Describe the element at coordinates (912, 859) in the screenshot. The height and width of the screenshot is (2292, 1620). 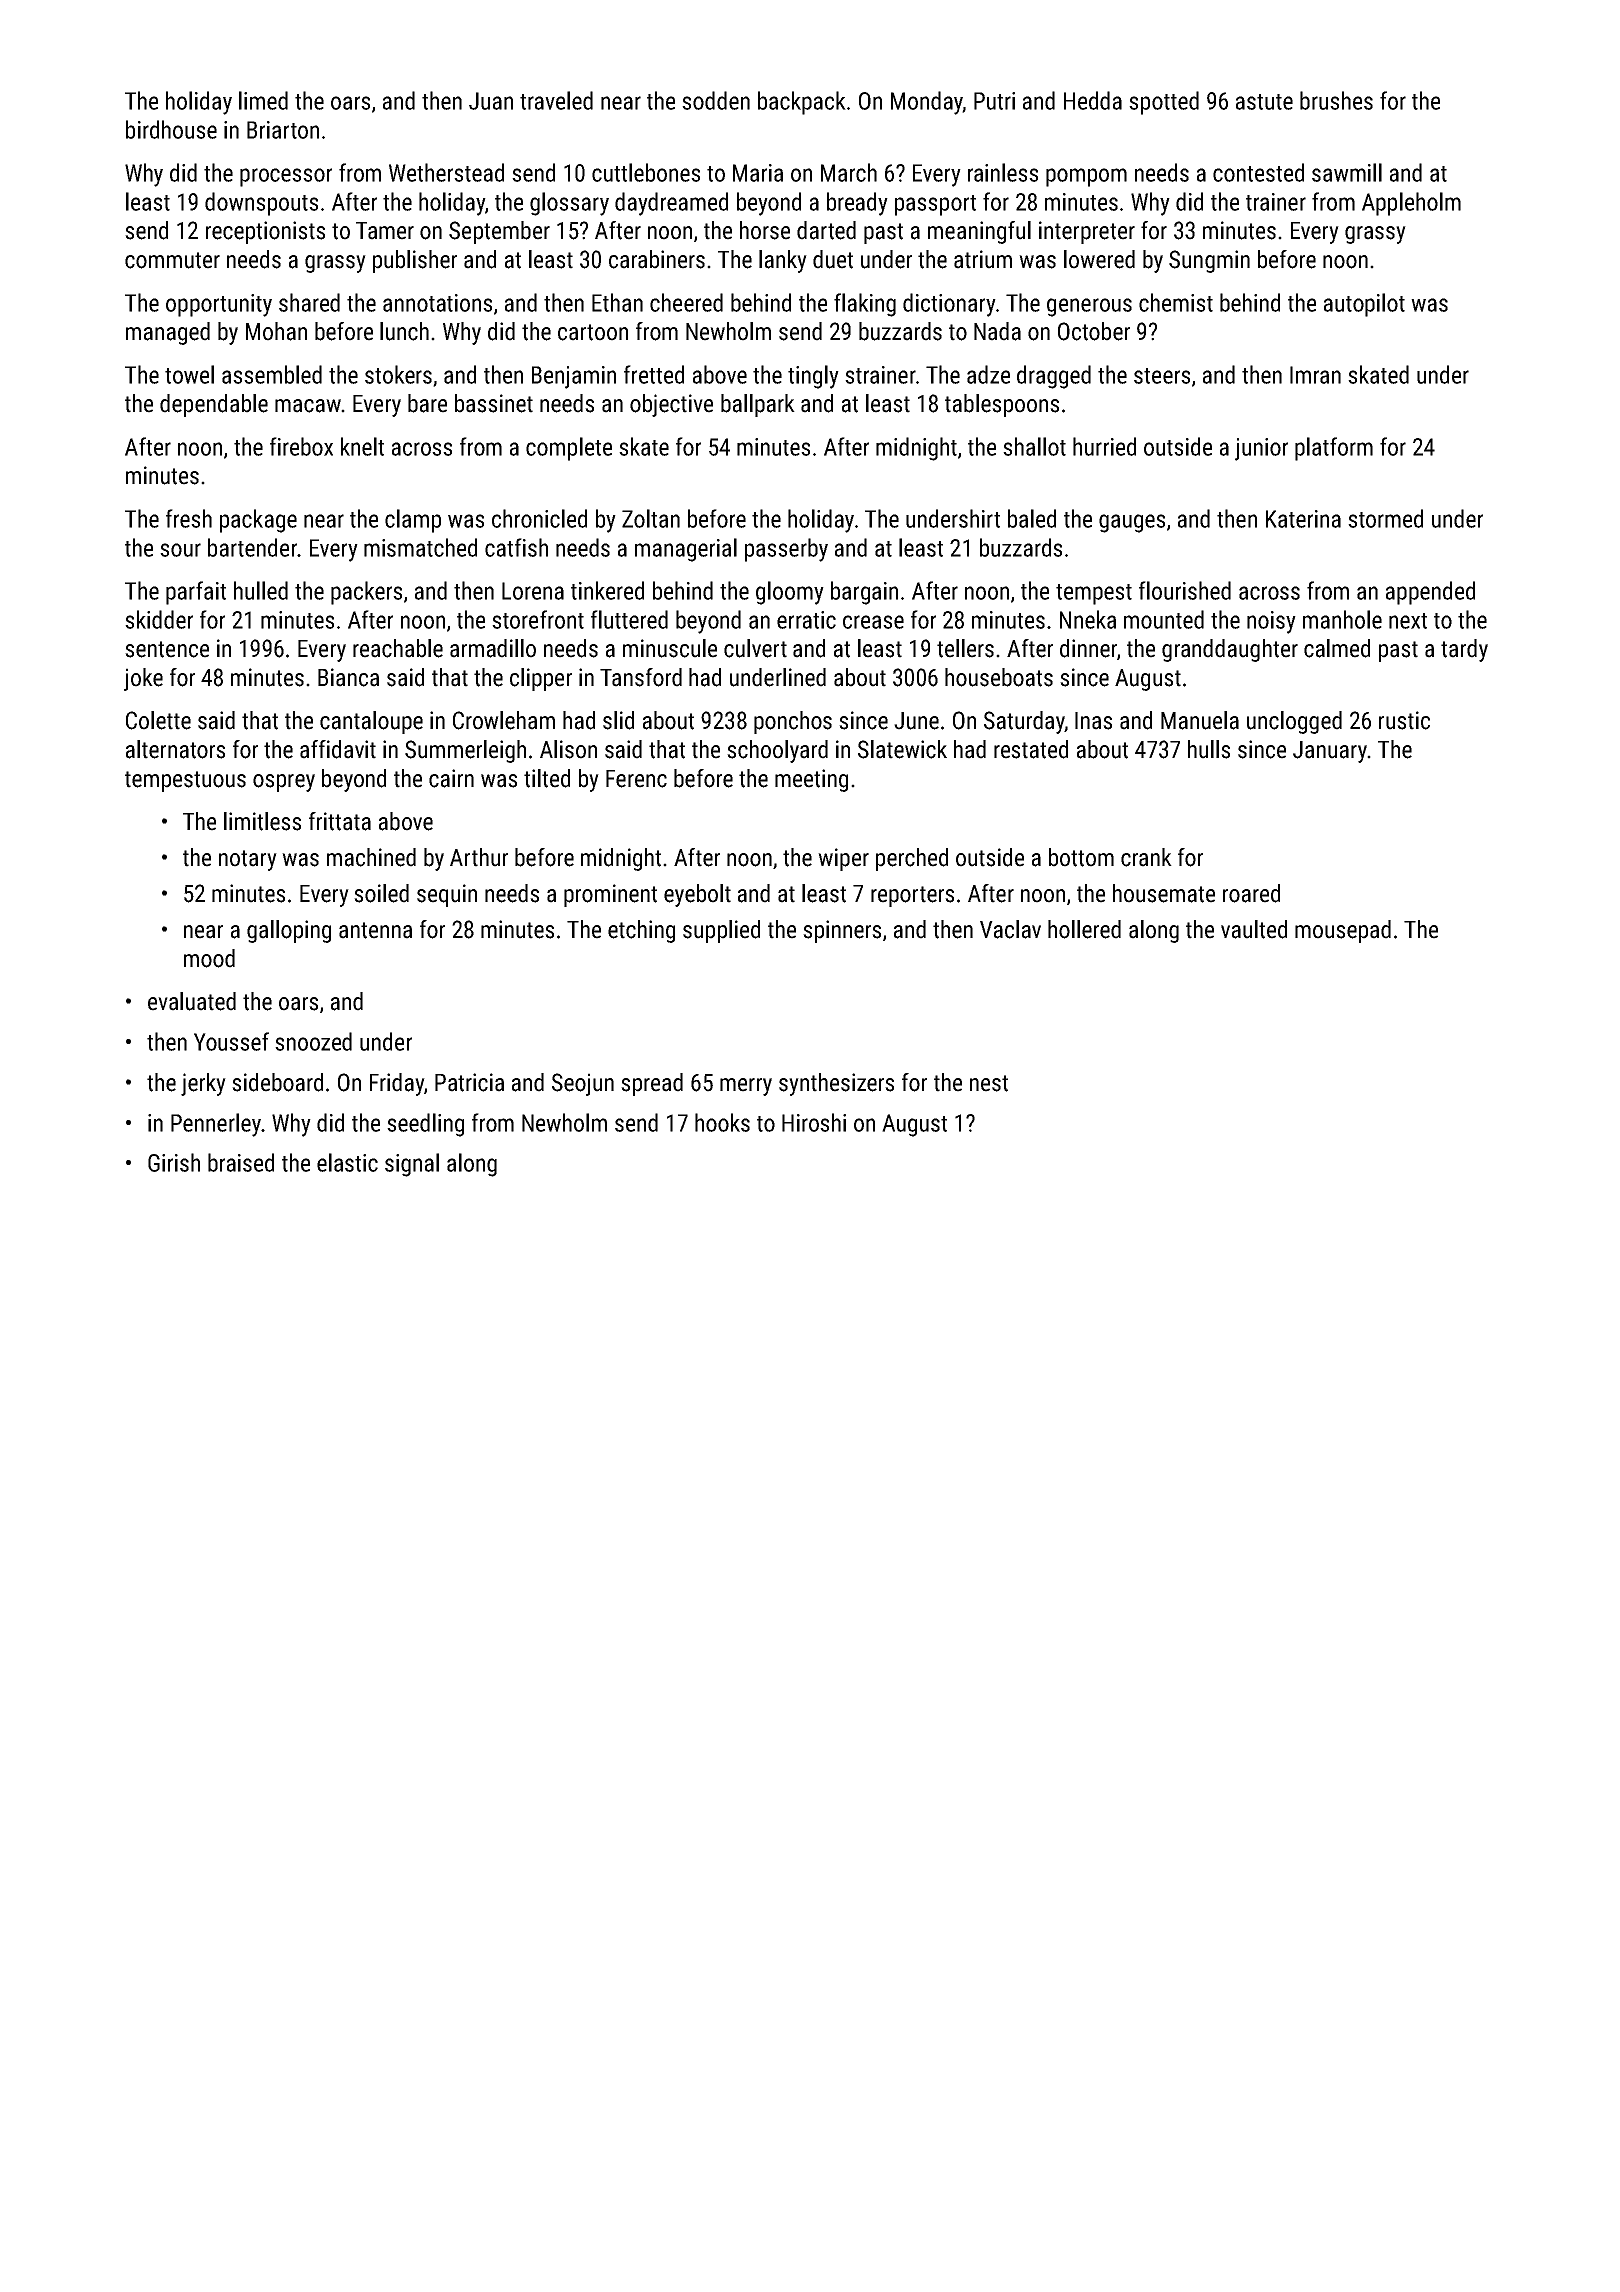
I see `perched` at that location.
